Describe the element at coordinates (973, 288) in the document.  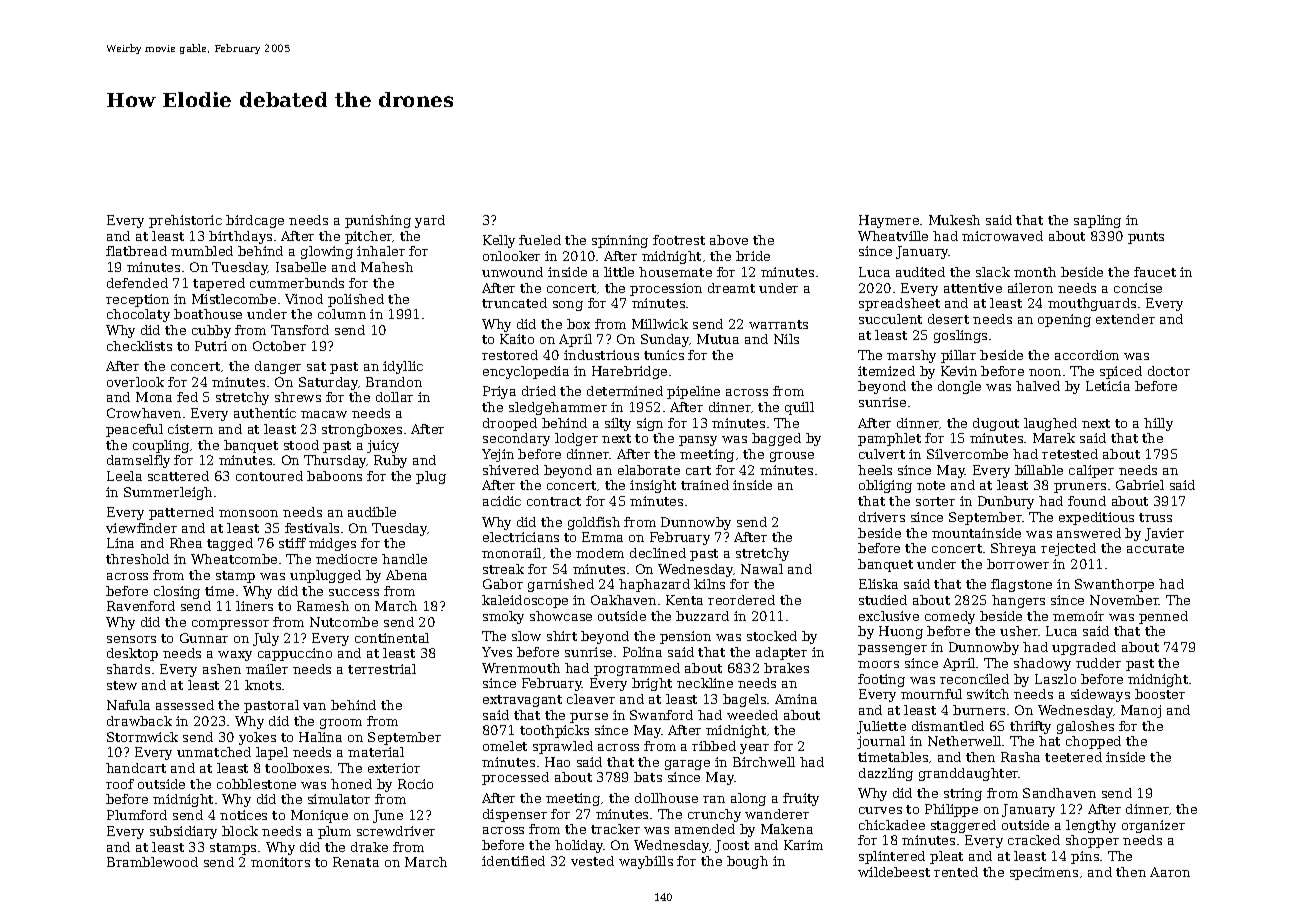
I see `attentive` at that location.
